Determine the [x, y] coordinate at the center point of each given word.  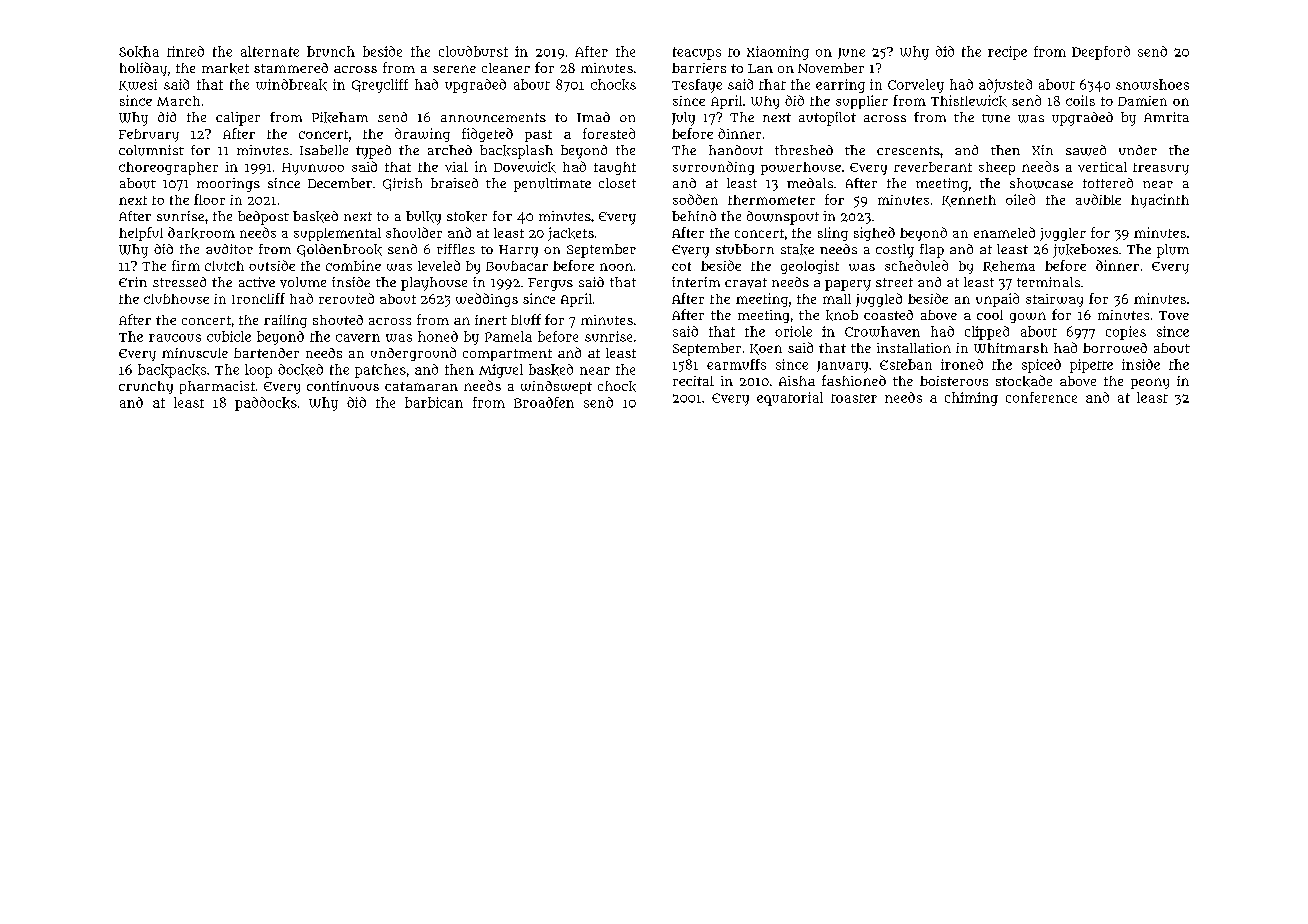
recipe [1007, 53]
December [340, 183]
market [225, 68]
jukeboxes [1085, 251]
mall [837, 299]
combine [353, 265]
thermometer [771, 200]
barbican [434, 402]
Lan [760, 68]
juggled [879, 300]
